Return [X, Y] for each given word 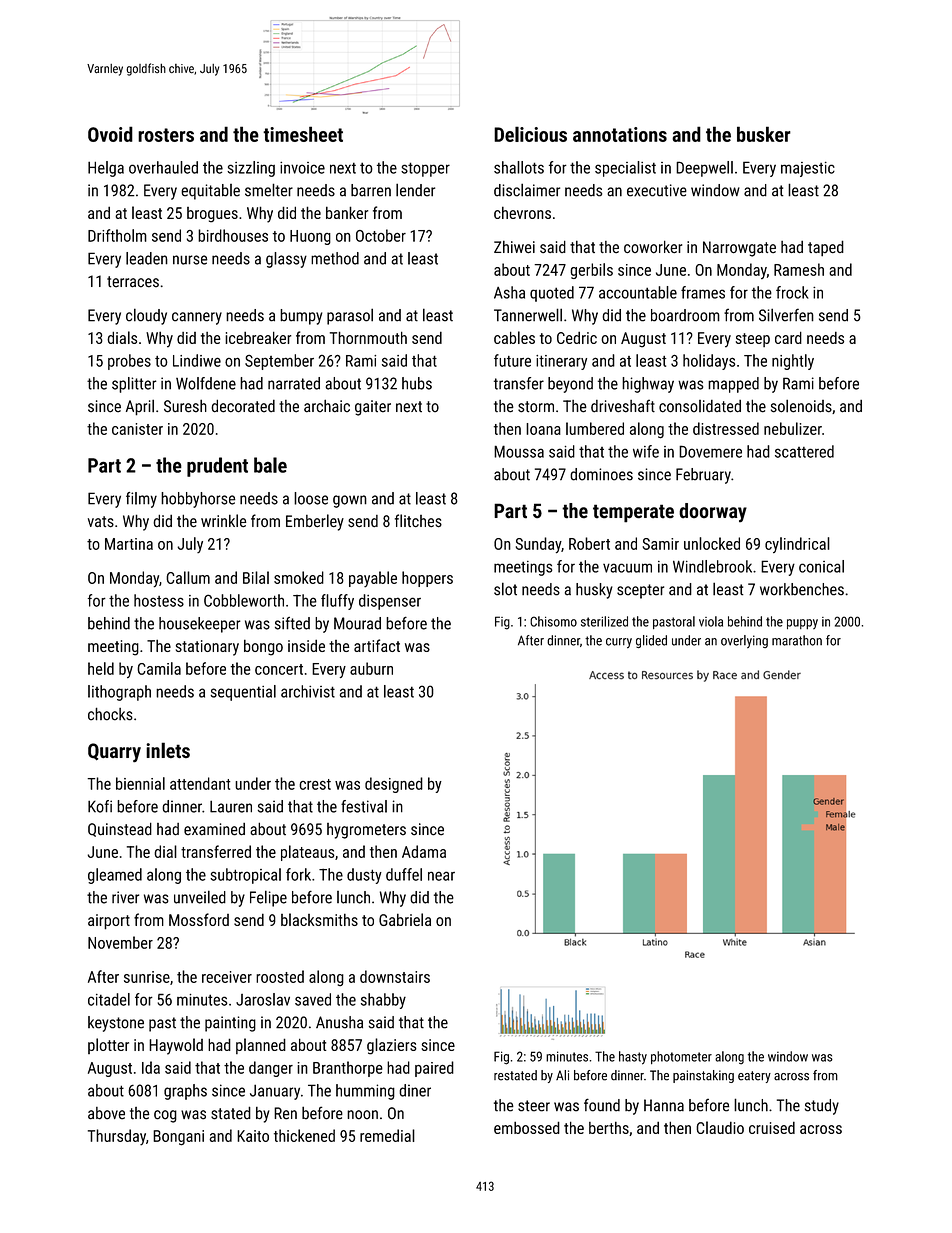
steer [534, 1106]
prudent [217, 467]
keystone [116, 1024]
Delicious [530, 134]
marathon [797, 640]
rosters [166, 135]
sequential [243, 693]
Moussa [519, 451]
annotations [620, 134]
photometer [681, 1057]
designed [394, 785]
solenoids [801, 406]
